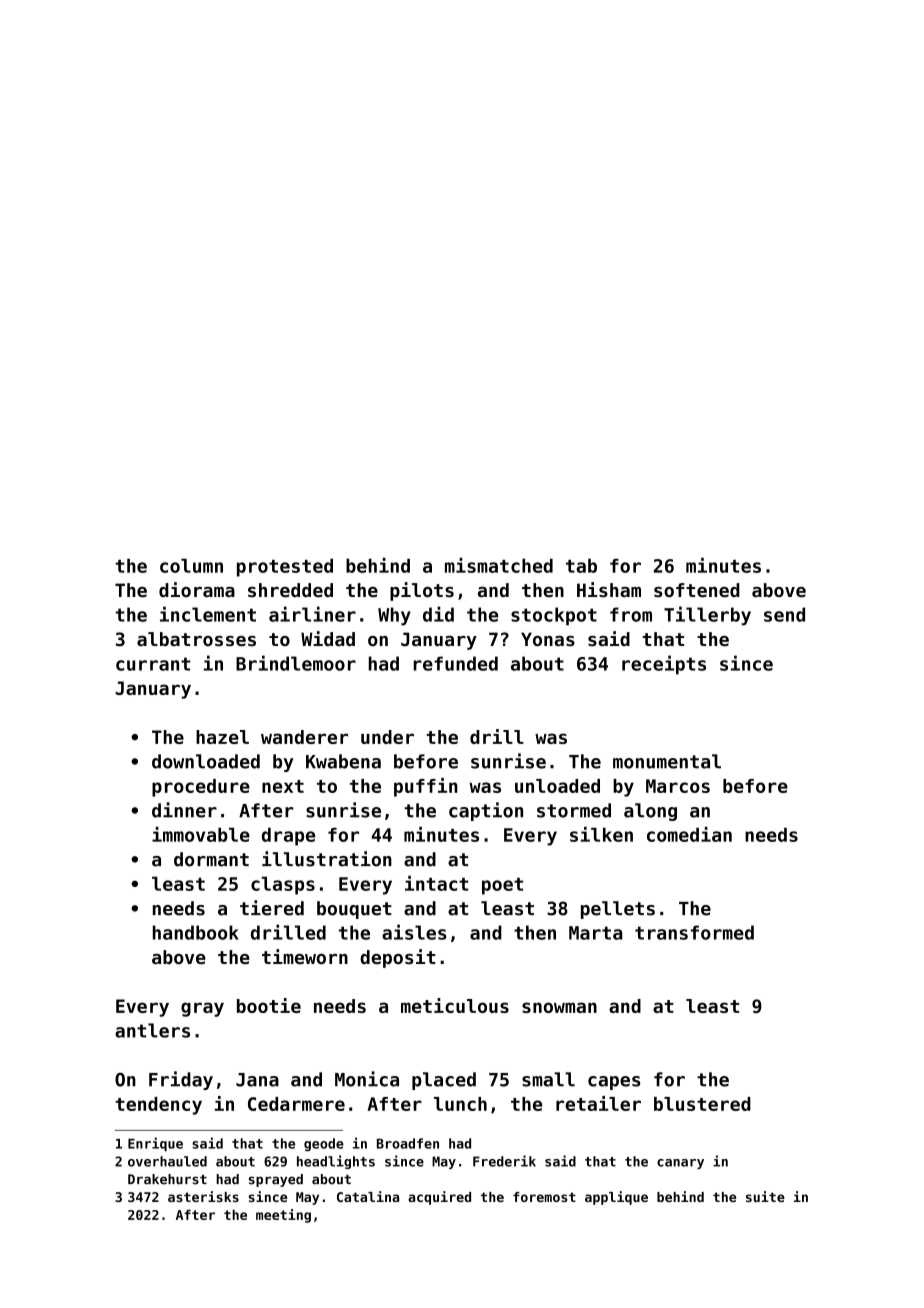 Image resolution: width=924 pixels, height=1308 pixels. What do you see at coordinates (208, 614) in the screenshot?
I see `inclement` at bounding box center [208, 614].
